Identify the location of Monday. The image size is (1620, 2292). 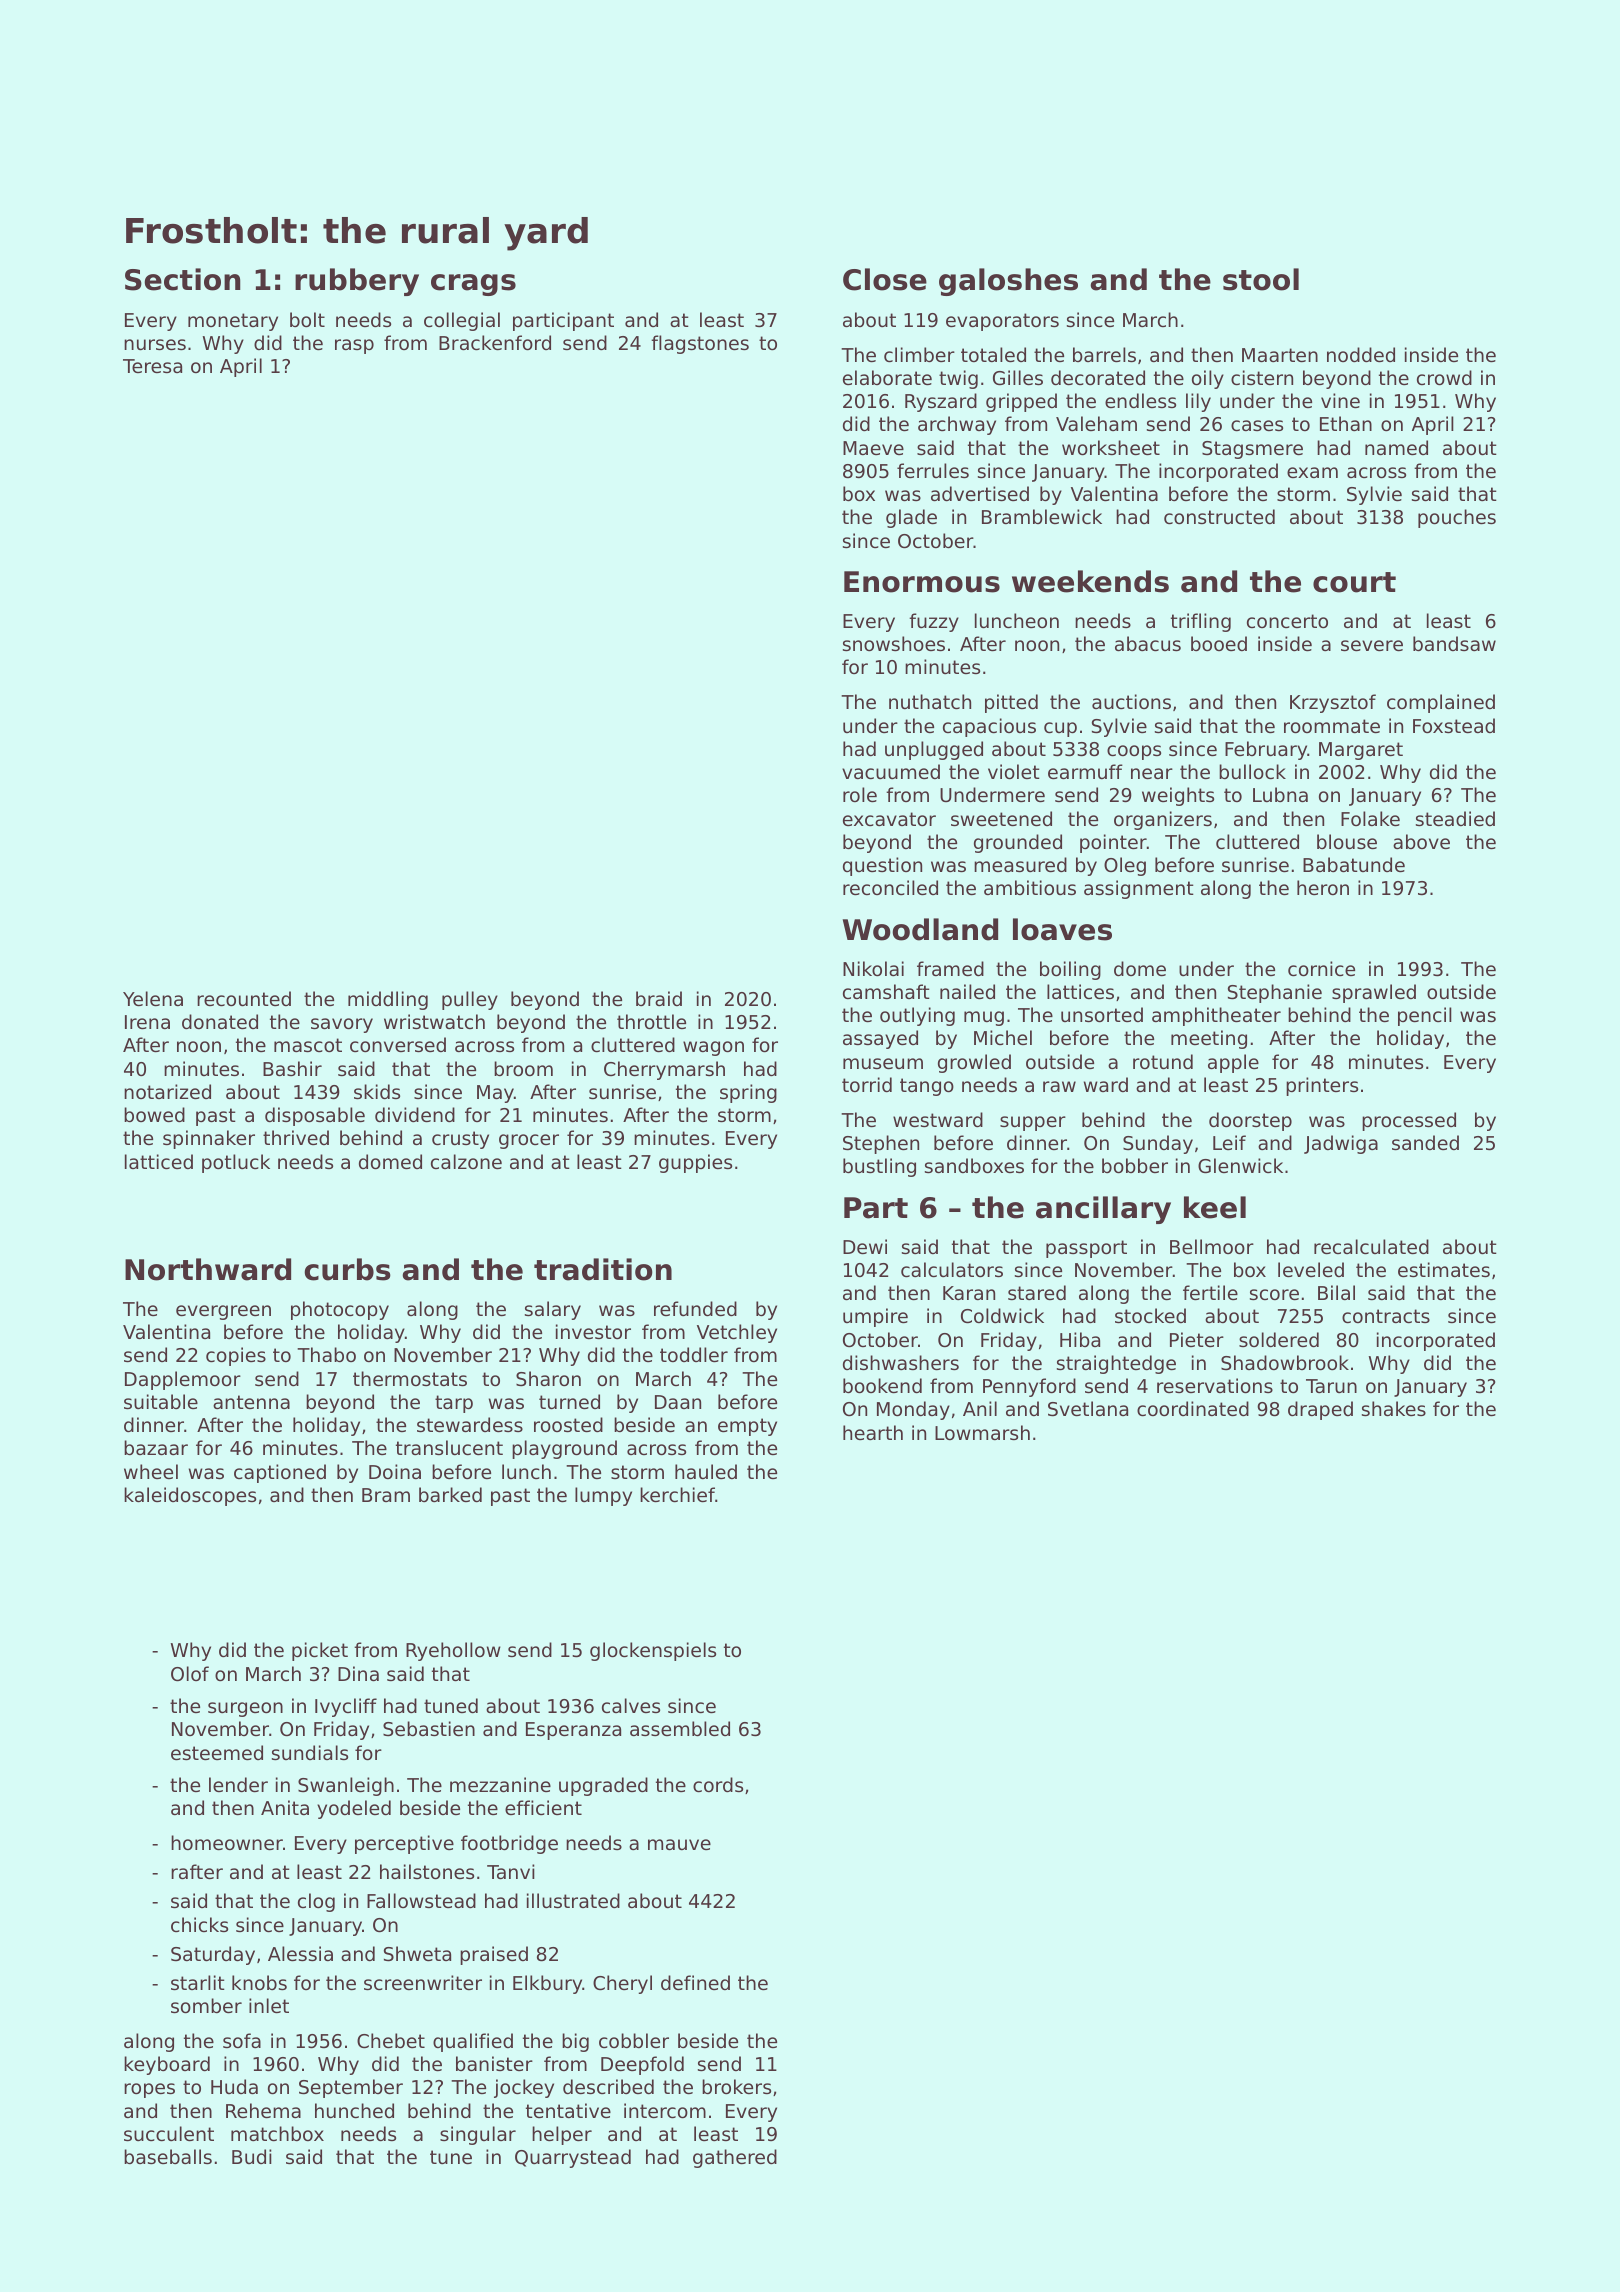
(913, 1410).
